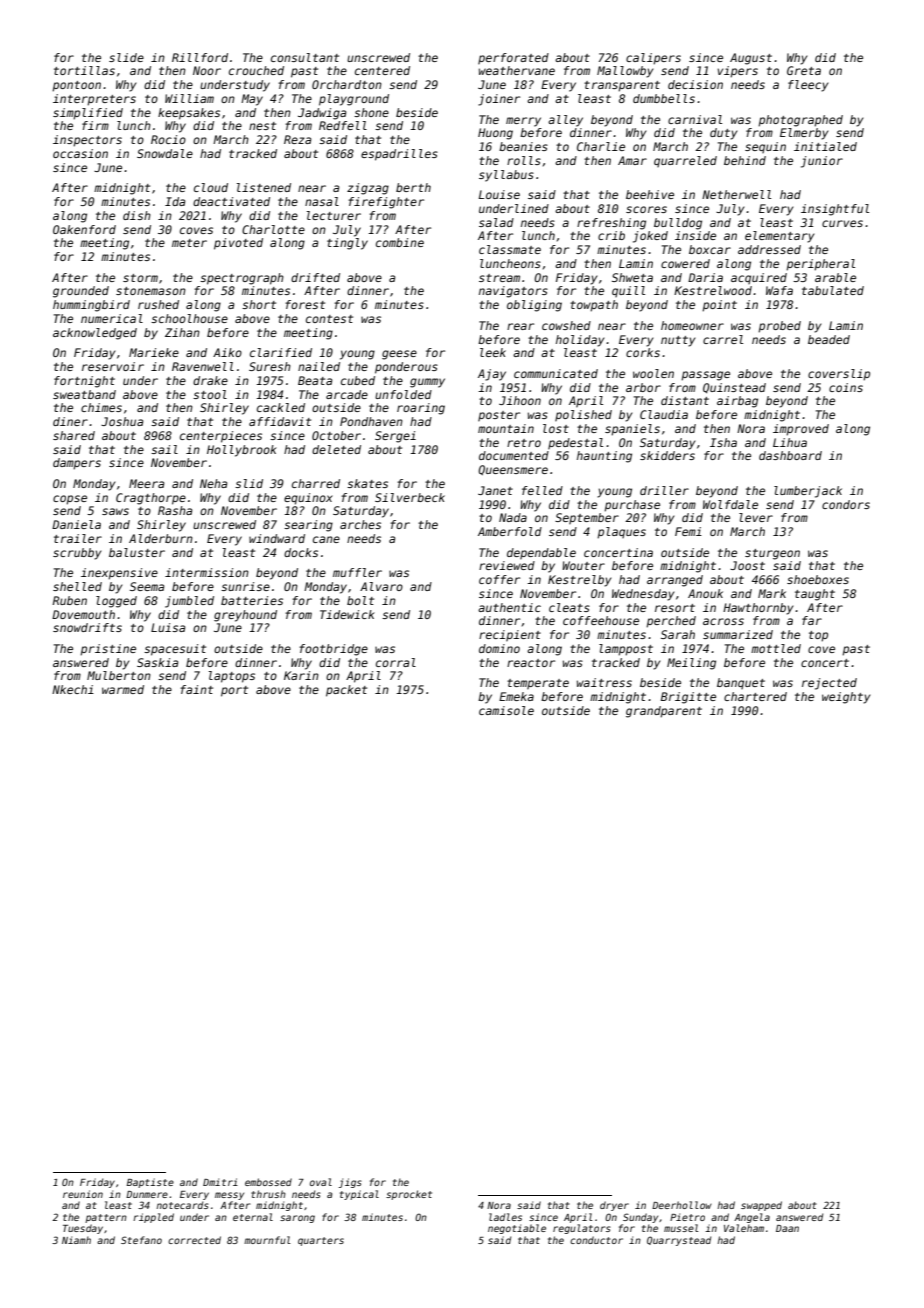  Describe the element at coordinates (150, 1183) in the screenshot. I see `Baptiste` at that location.
